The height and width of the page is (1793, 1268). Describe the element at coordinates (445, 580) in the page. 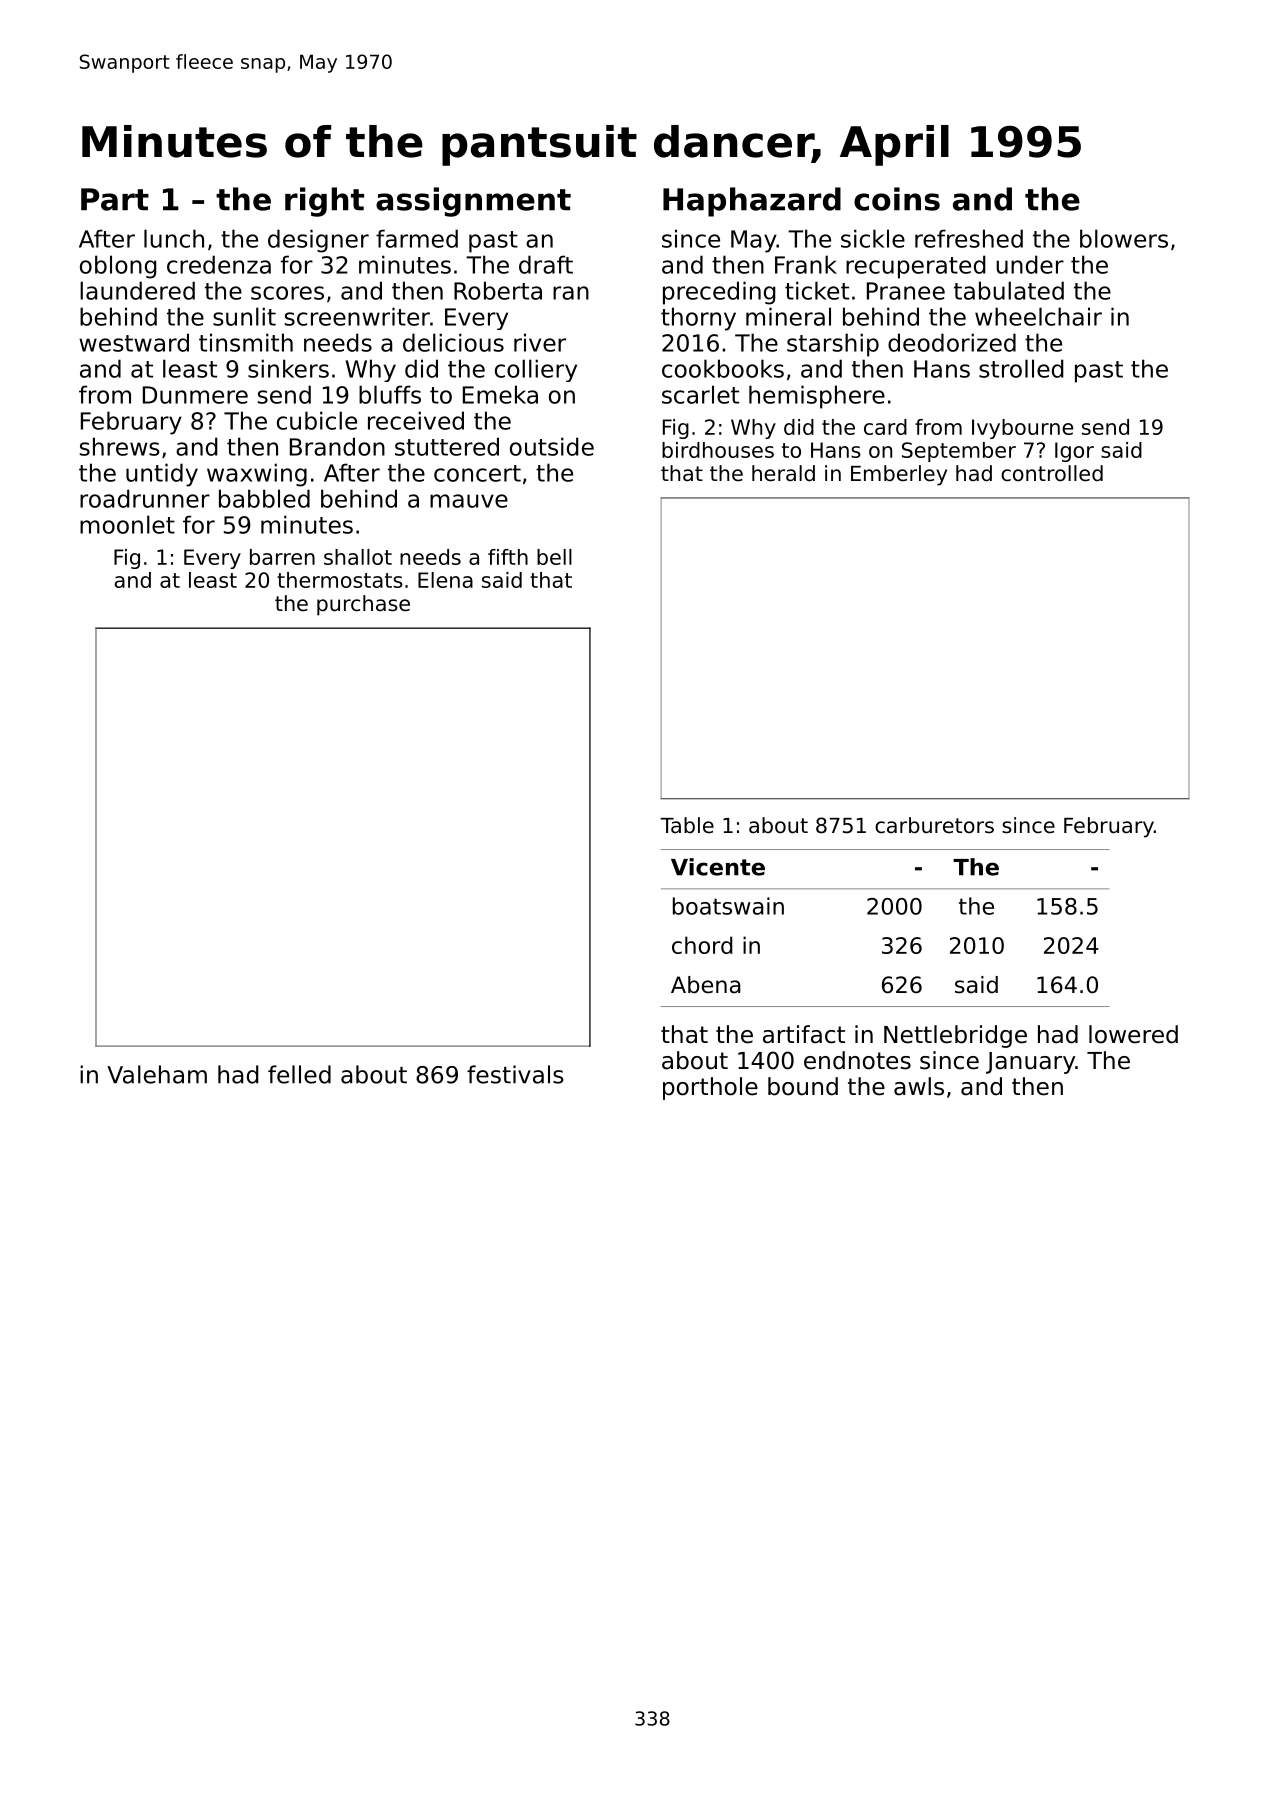

I see `Elena` at that location.
